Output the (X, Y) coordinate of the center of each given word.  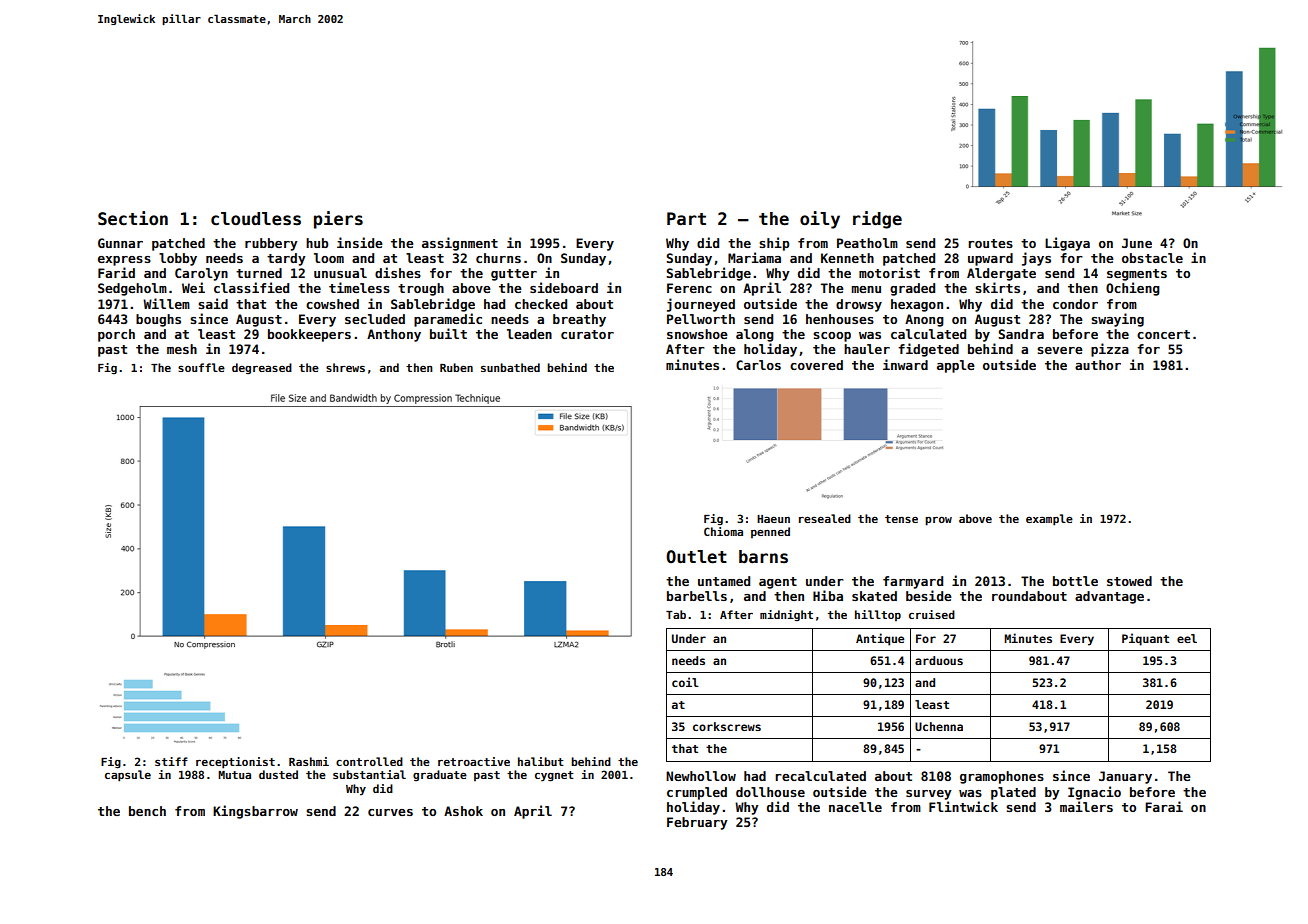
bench (147, 811)
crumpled (697, 793)
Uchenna (939, 726)
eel (1187, 638)
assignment (460, 244)
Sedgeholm (132, 289)
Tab (676, 614)
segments (1137, 275)
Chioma (723, 531)
